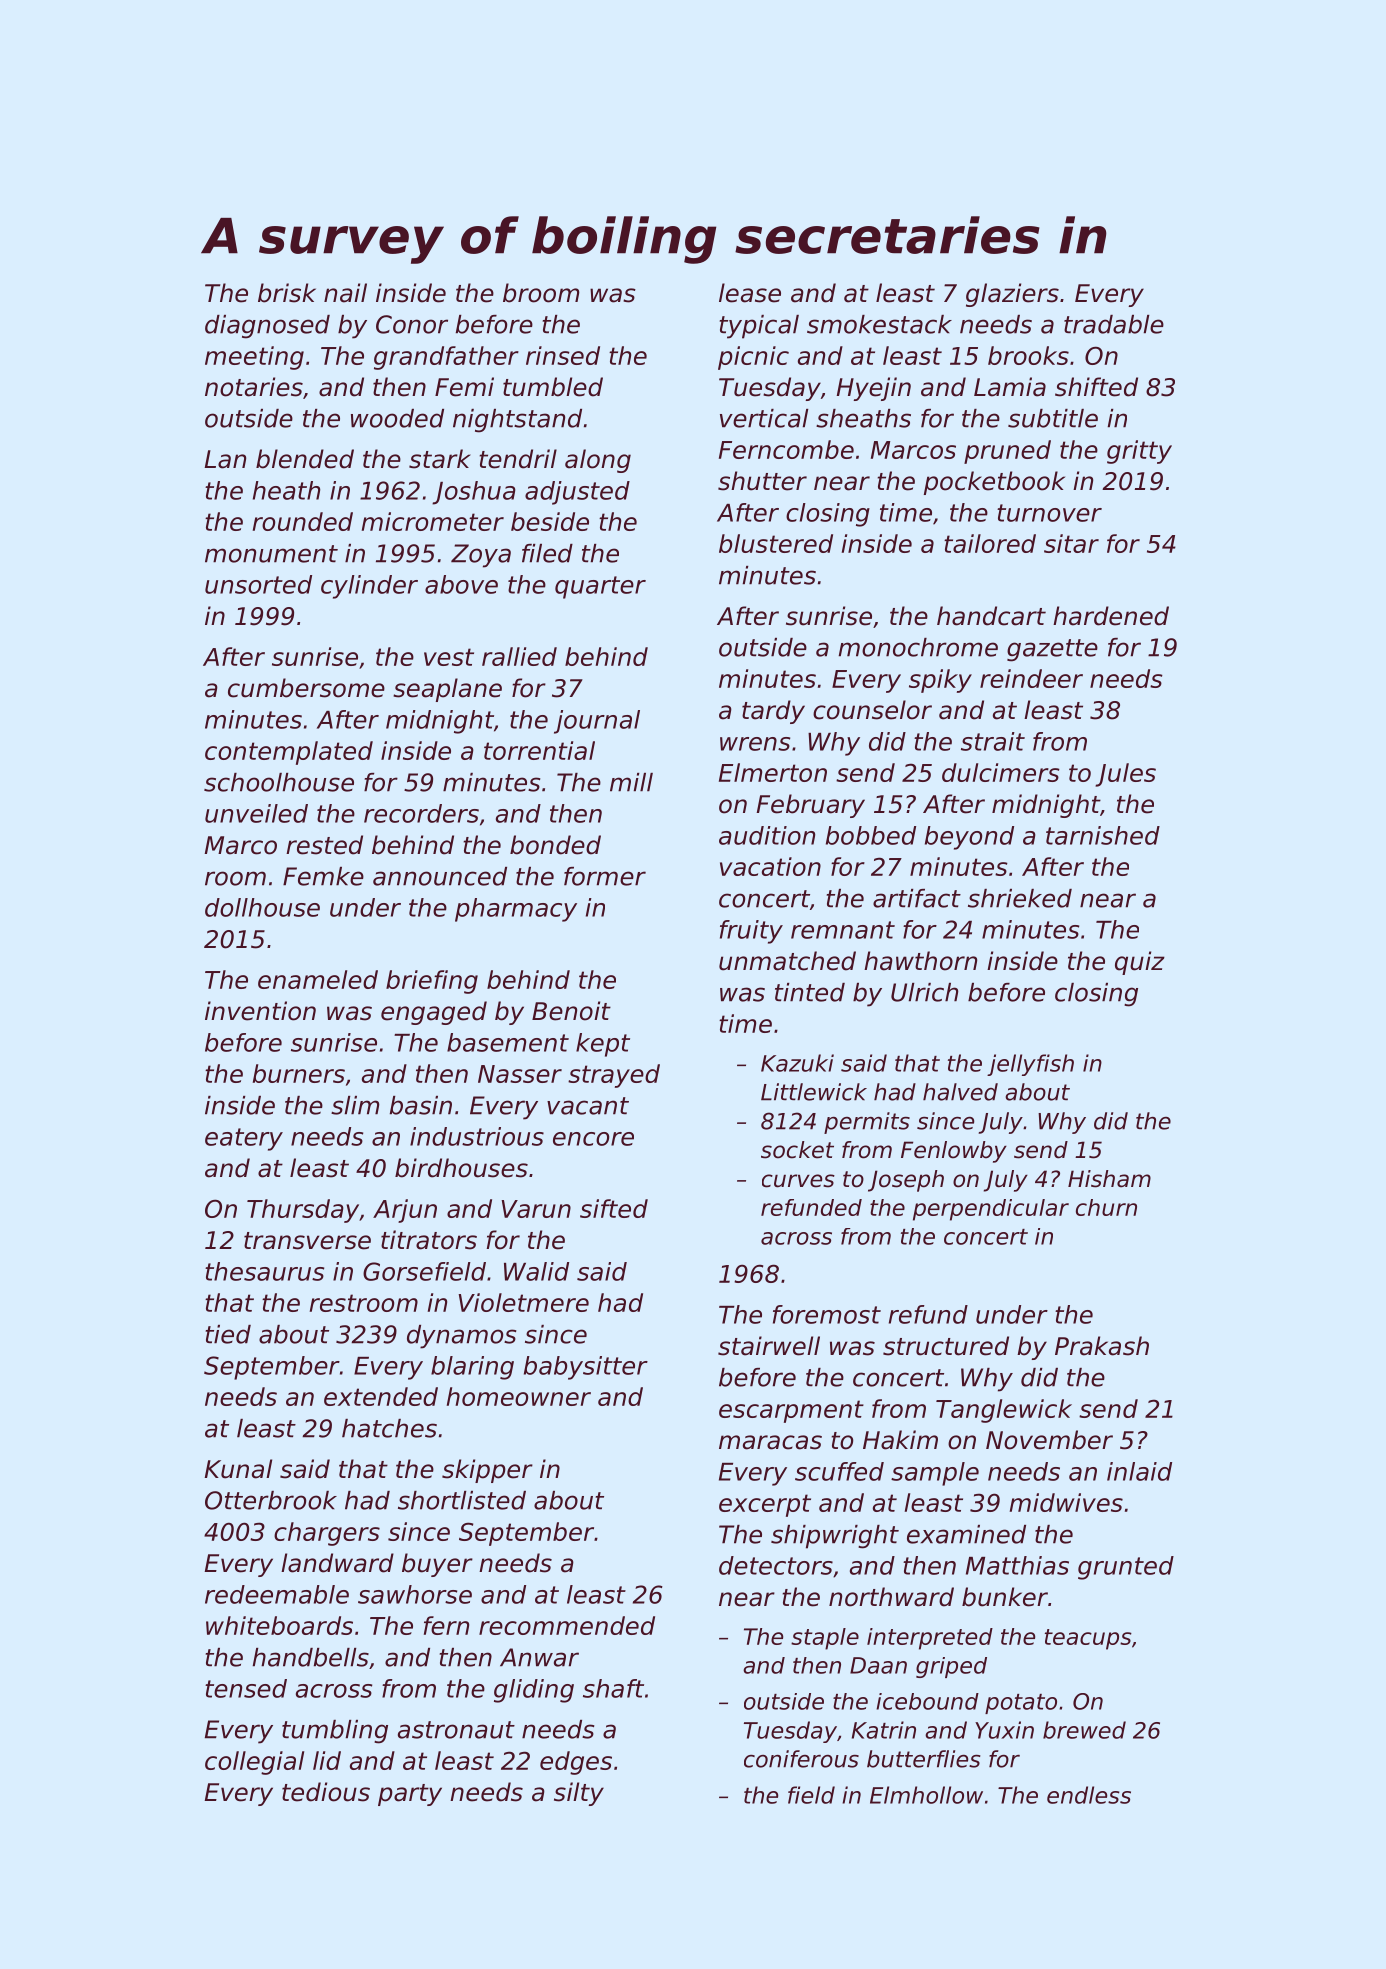 Image resolution: width=1386 pixels, height=1969 pixels. I want to click on collegial, so click(254, 1763).
